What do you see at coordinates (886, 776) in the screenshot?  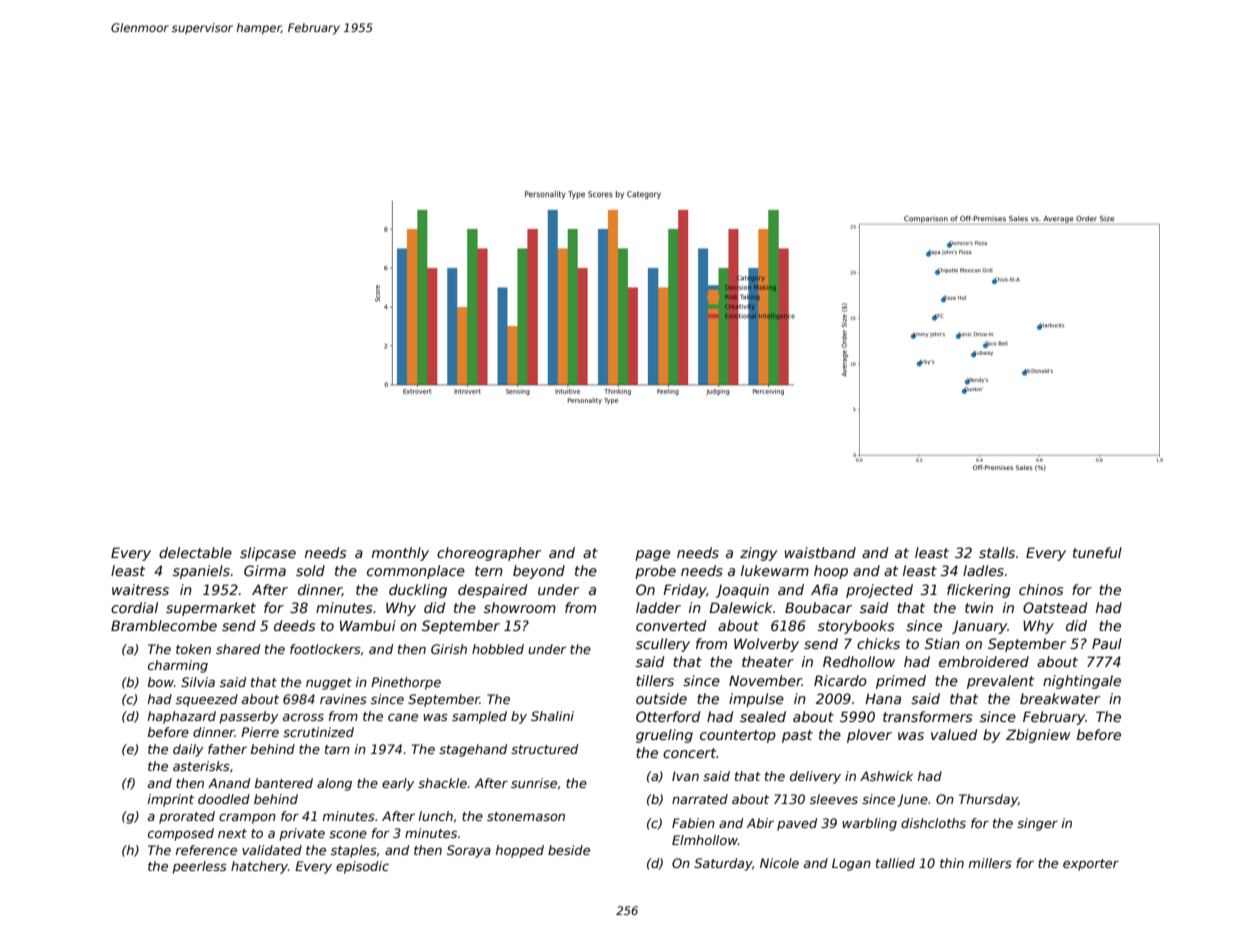 I see `Ashwick` at bounding box center [886, 776].
